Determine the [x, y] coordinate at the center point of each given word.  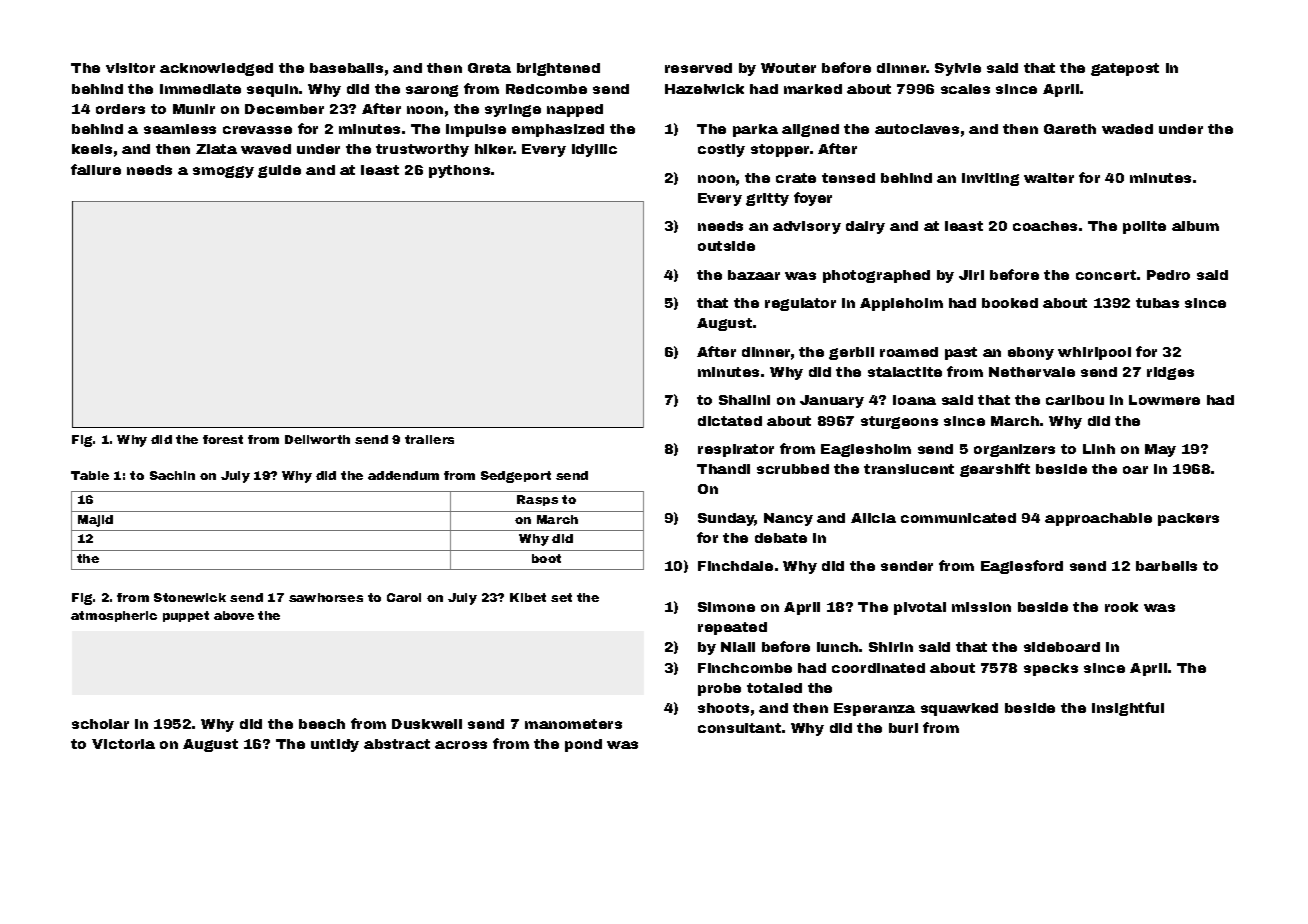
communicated [958, 518]
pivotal [920, 608]
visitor [130, 68]
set [561, 597]
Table [90, 475]
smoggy [223, 172]
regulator [800, 304]
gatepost [1125, 69]
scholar [100, 724]
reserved [698, 68]
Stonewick [190, 597]
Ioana [914, 400]
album [1195, 226]
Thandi [723, 469]
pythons [459, 171]
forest [223, 439]
